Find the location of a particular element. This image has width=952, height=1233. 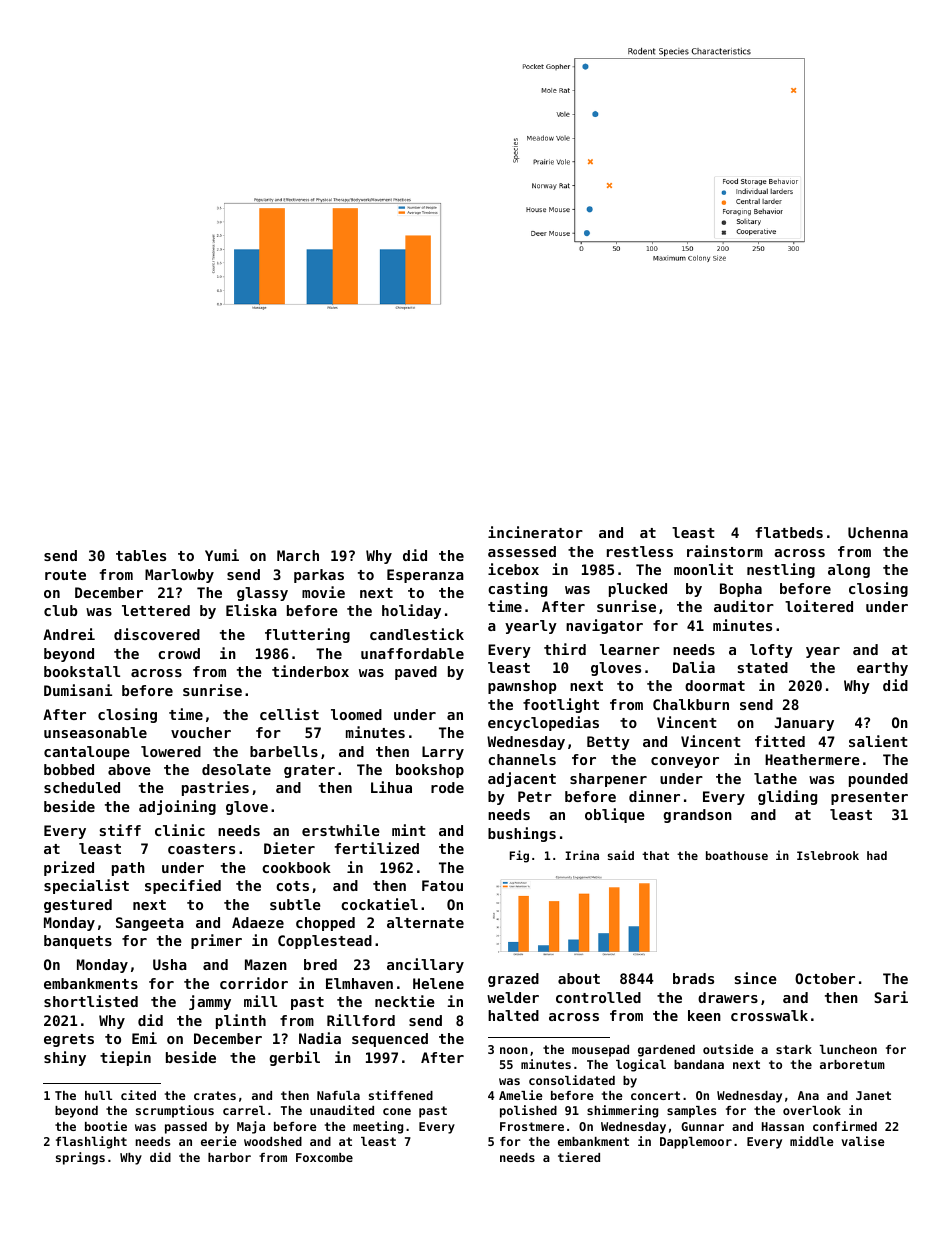

flatbeds is located at coordinates (789, 532).
